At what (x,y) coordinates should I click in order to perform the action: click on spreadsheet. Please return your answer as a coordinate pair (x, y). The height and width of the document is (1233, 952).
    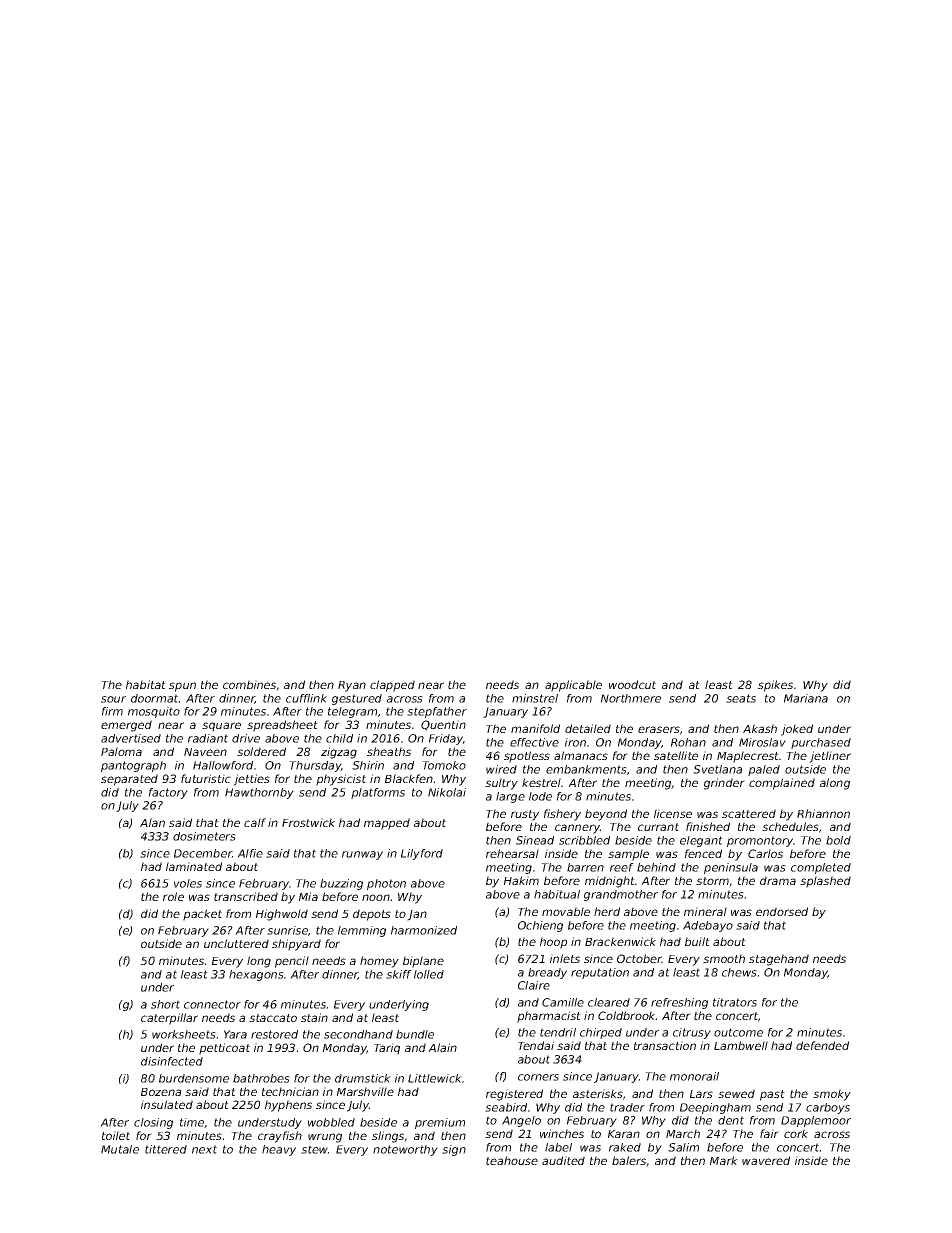
    Looking at the image, I should click on (282, 726).
